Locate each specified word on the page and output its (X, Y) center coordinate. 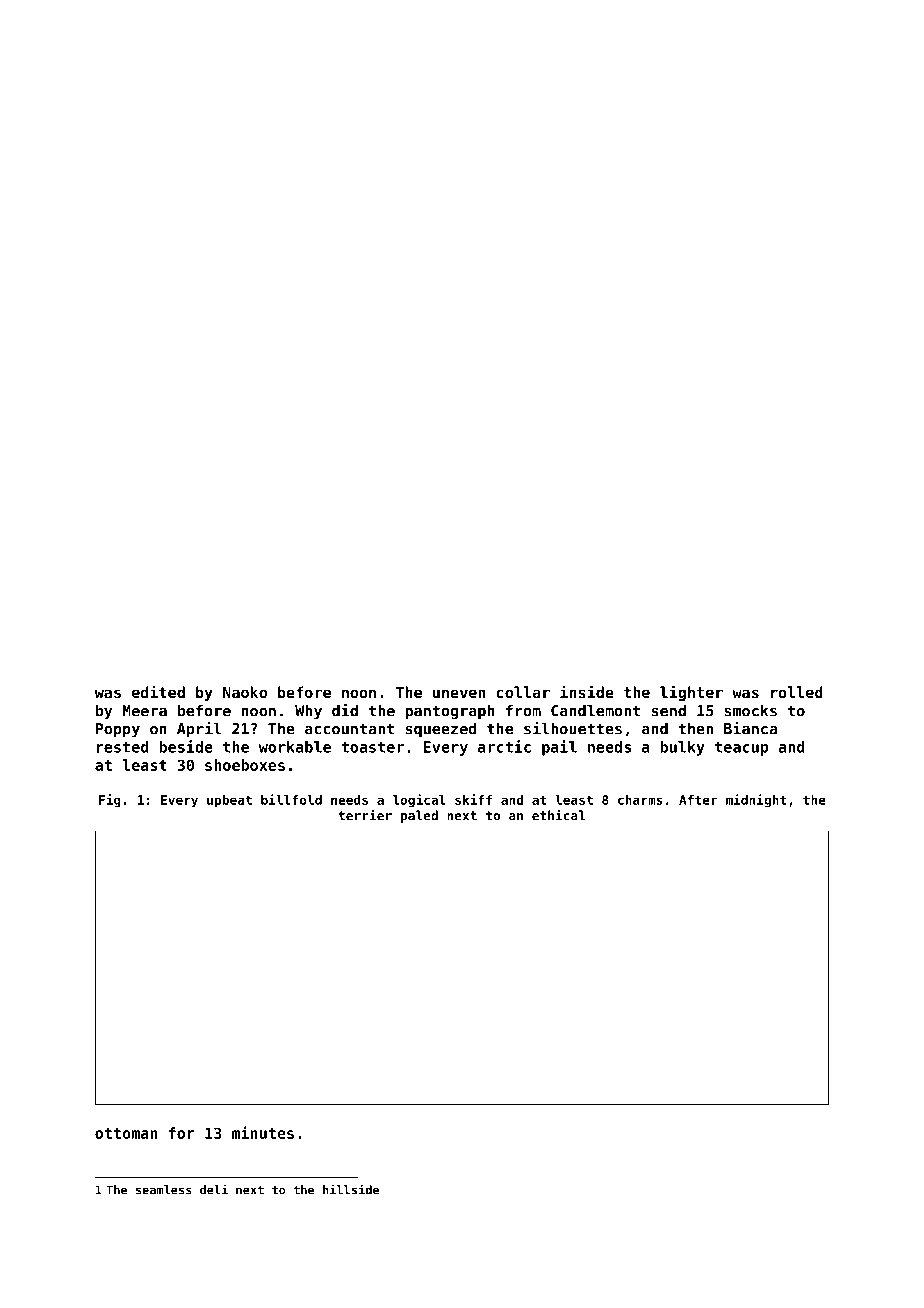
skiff (473, 799)
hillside (351, 1189)
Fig (110, 801)
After (698, 800)
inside (587, 691)
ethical (558, 815)
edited (158, 691)
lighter (691, 693)
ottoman (126, 1133)
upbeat (229, 801)
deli (214, 1189)
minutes (263, 1132)
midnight (756, 801)
